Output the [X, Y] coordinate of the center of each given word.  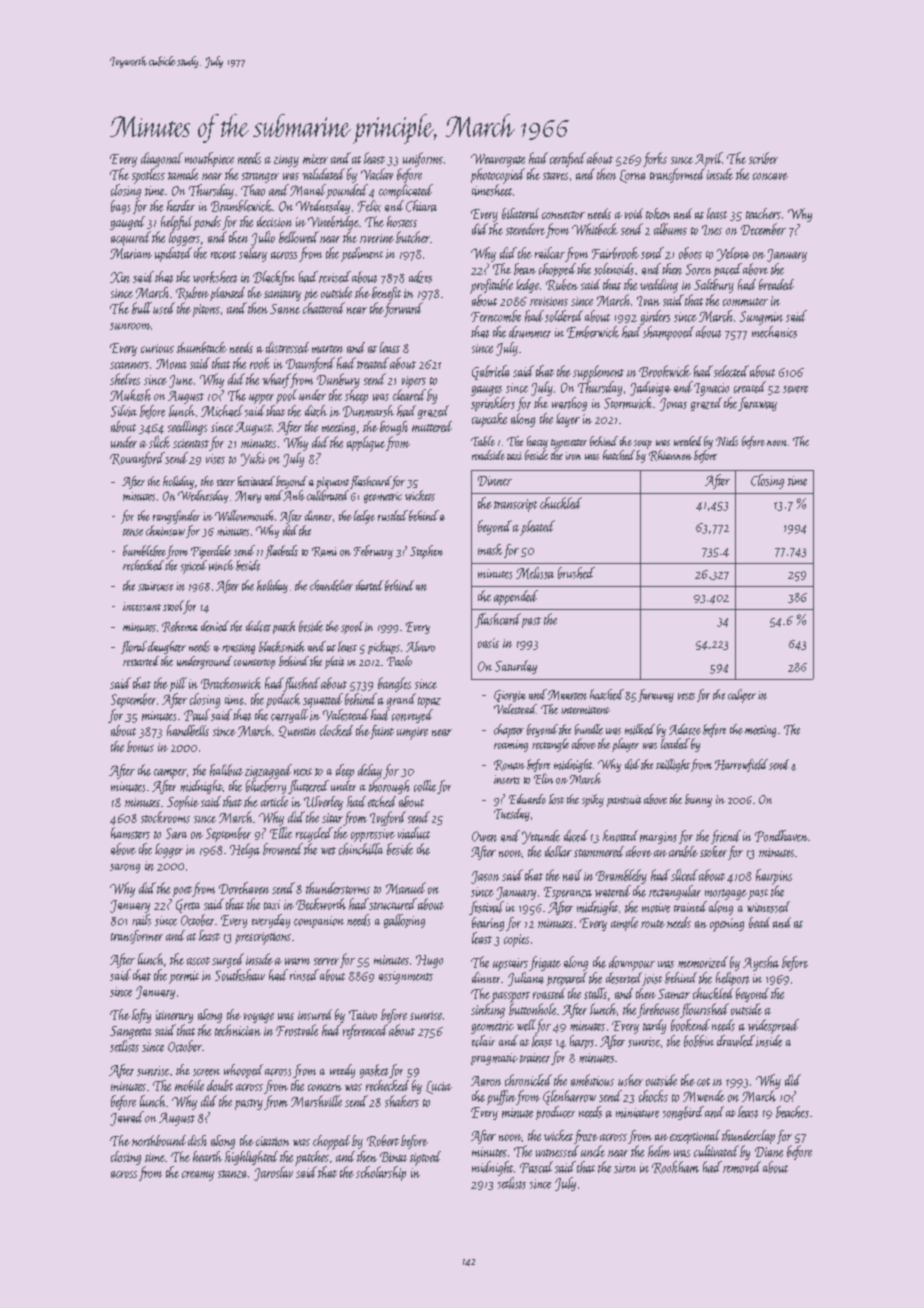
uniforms [423, 159]
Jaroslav [273, 1173]
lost [556, 799]
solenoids [614, 269]
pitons [206, 310]
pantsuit [624, 801]
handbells [188, 730]
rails [141, 920]
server [326, 961]
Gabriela [491, 372]
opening [727, 925]
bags [120, 207]
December [763, 229]
